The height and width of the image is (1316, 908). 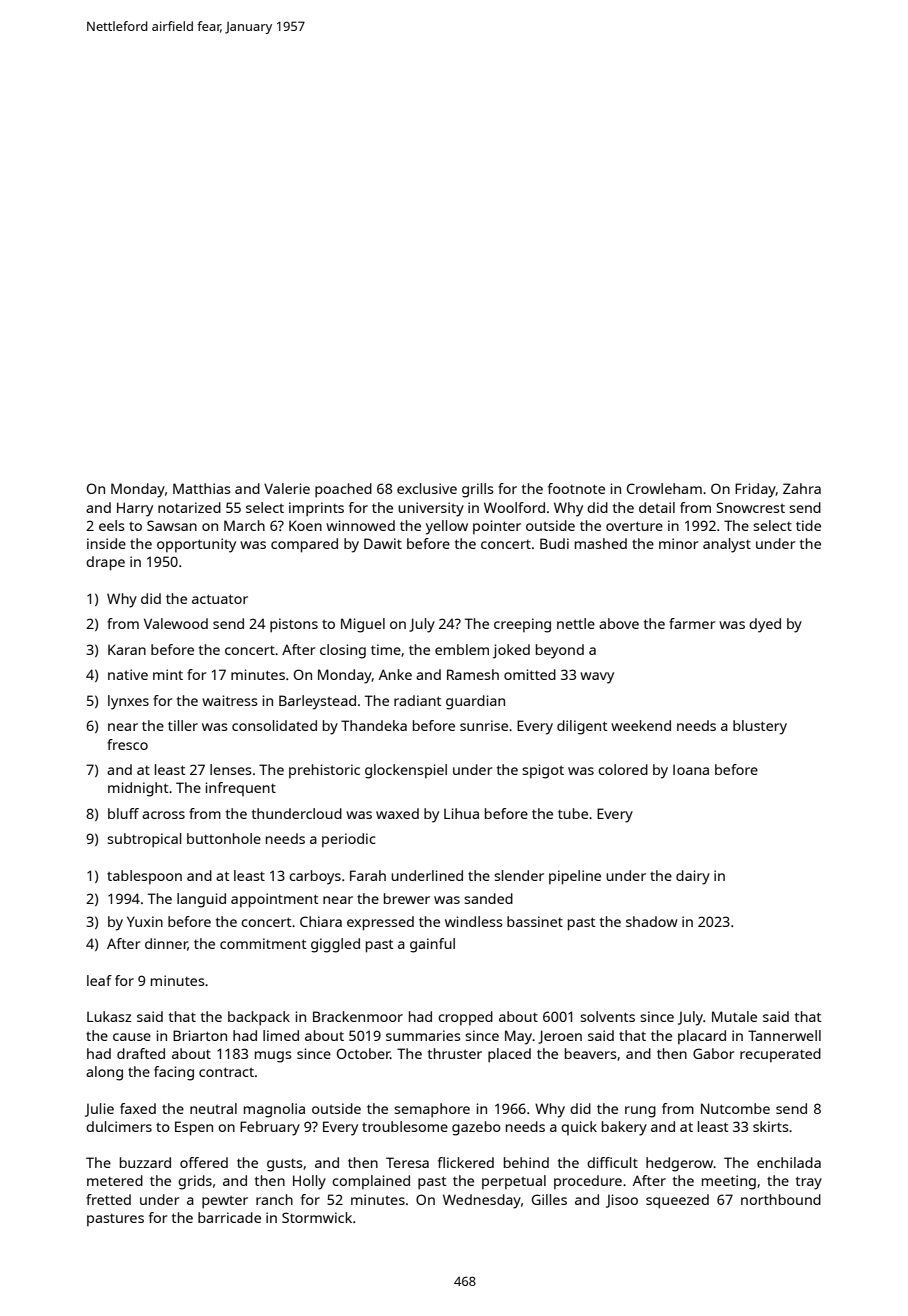 I want to click on tray, so click(x=809, y=1183).
